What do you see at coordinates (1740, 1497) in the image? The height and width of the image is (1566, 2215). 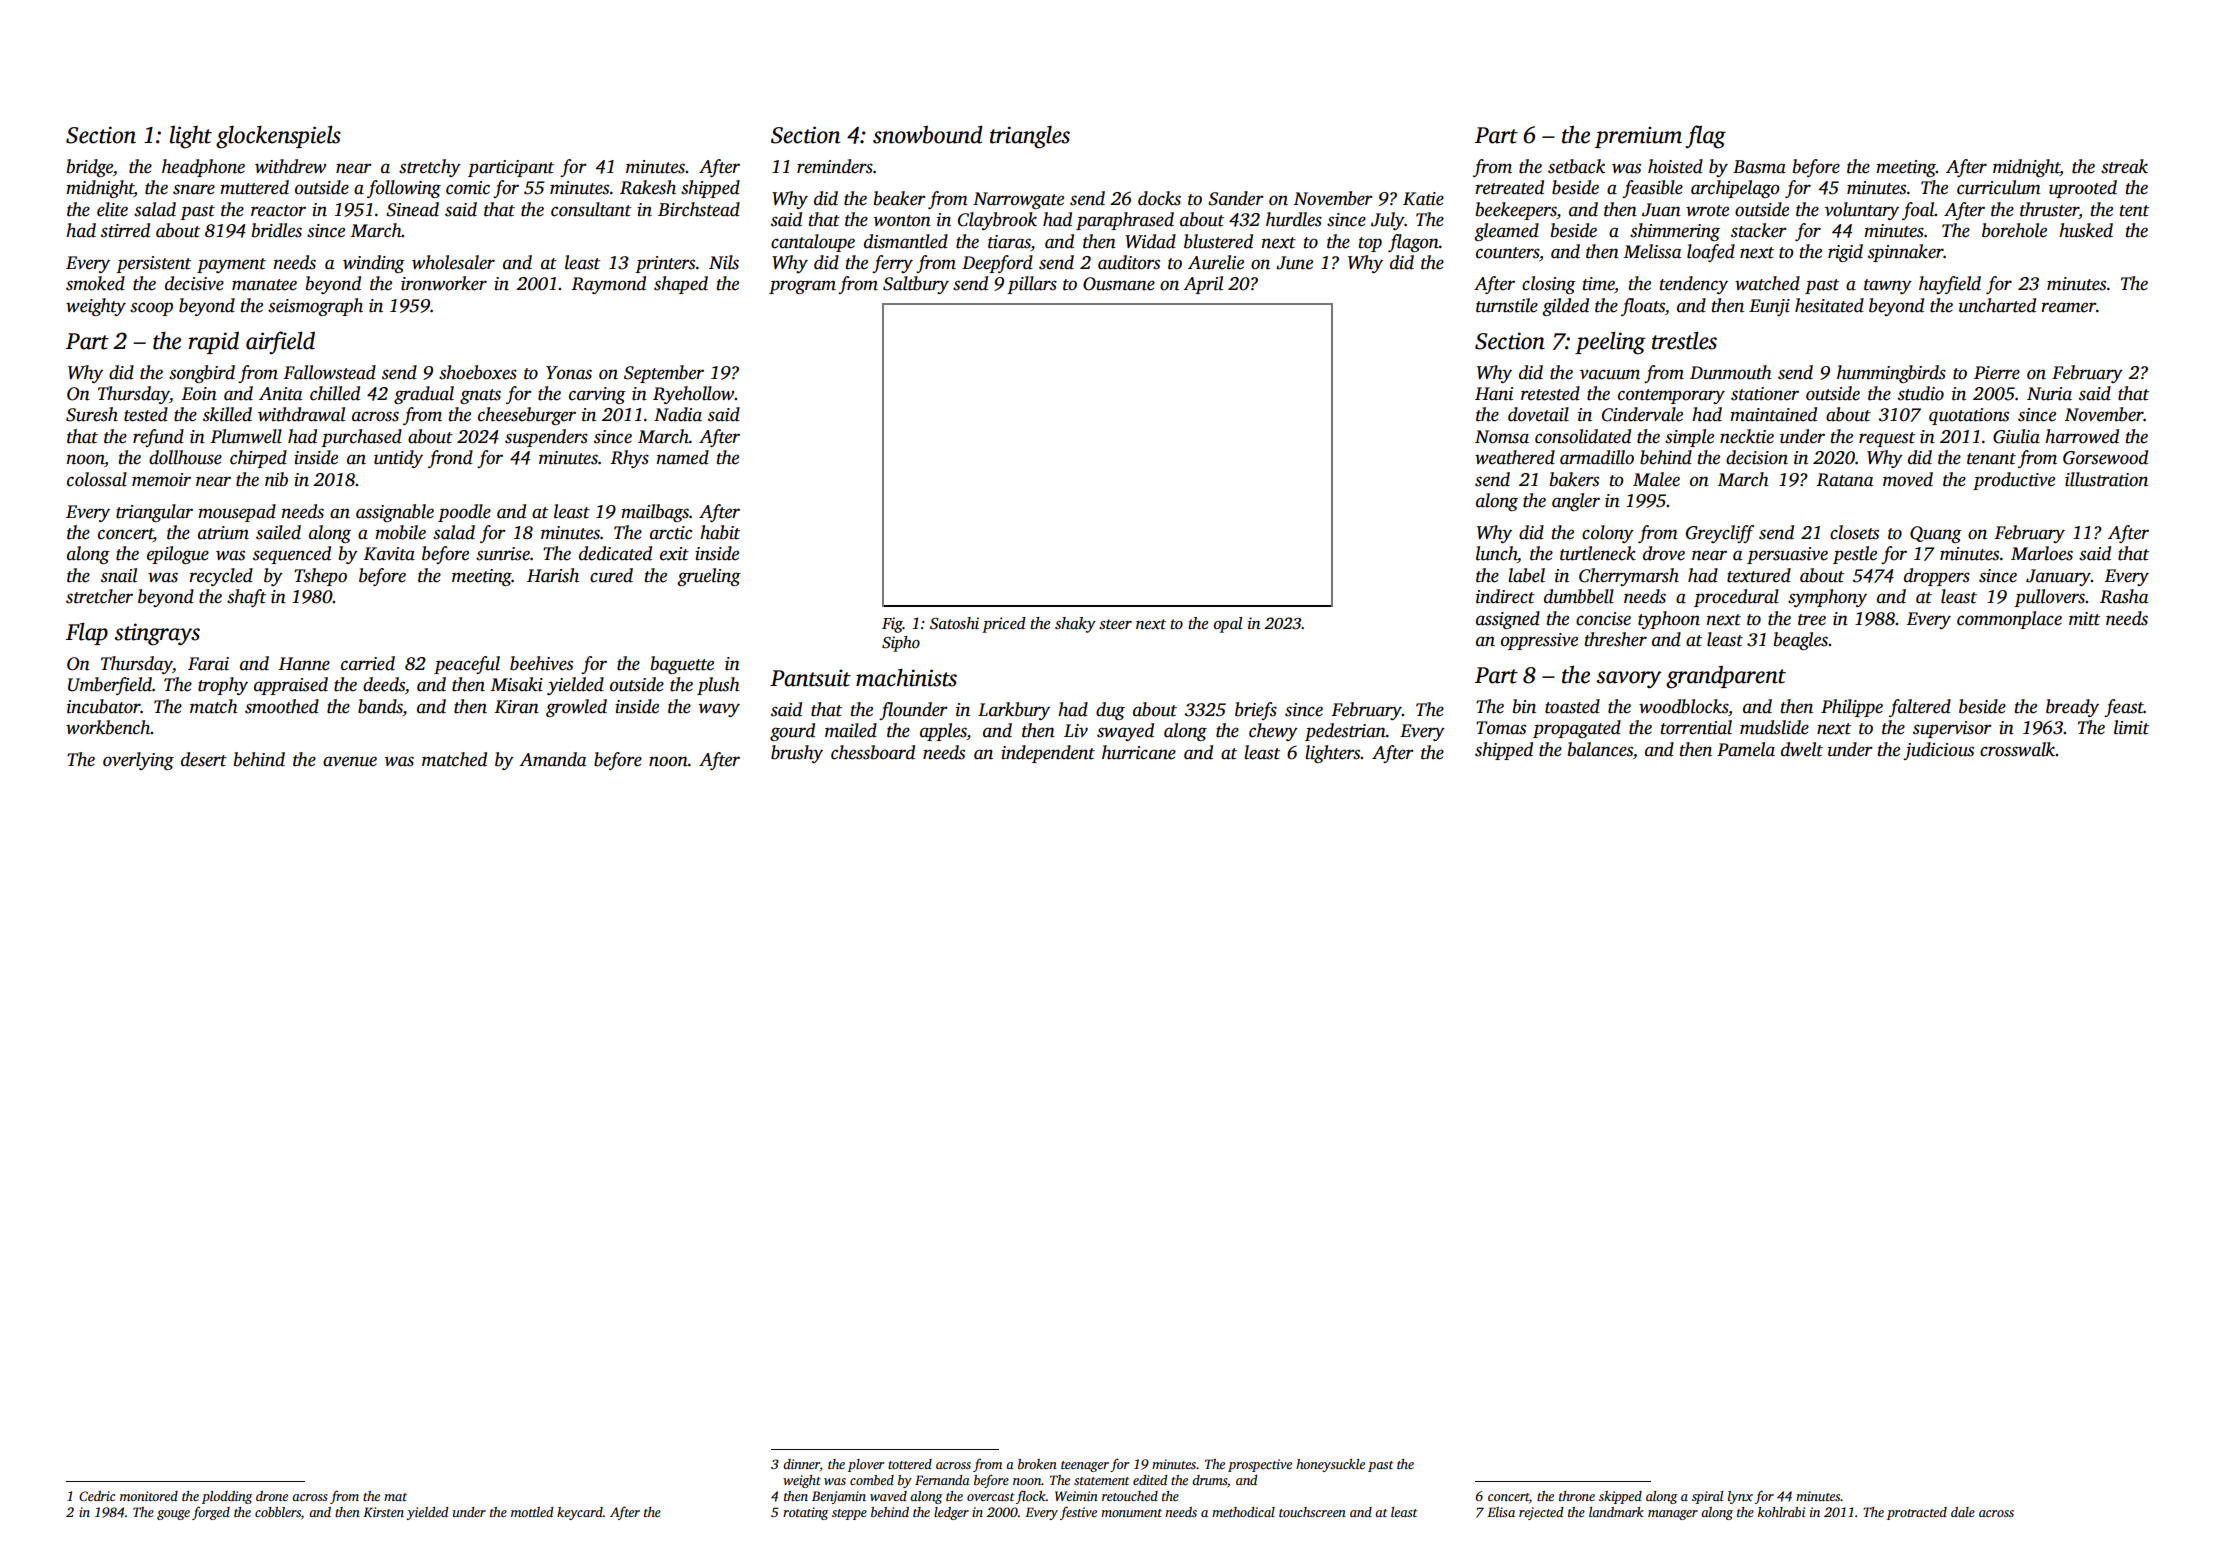 I see `lynx` at bounding box center [1740, 1497].
